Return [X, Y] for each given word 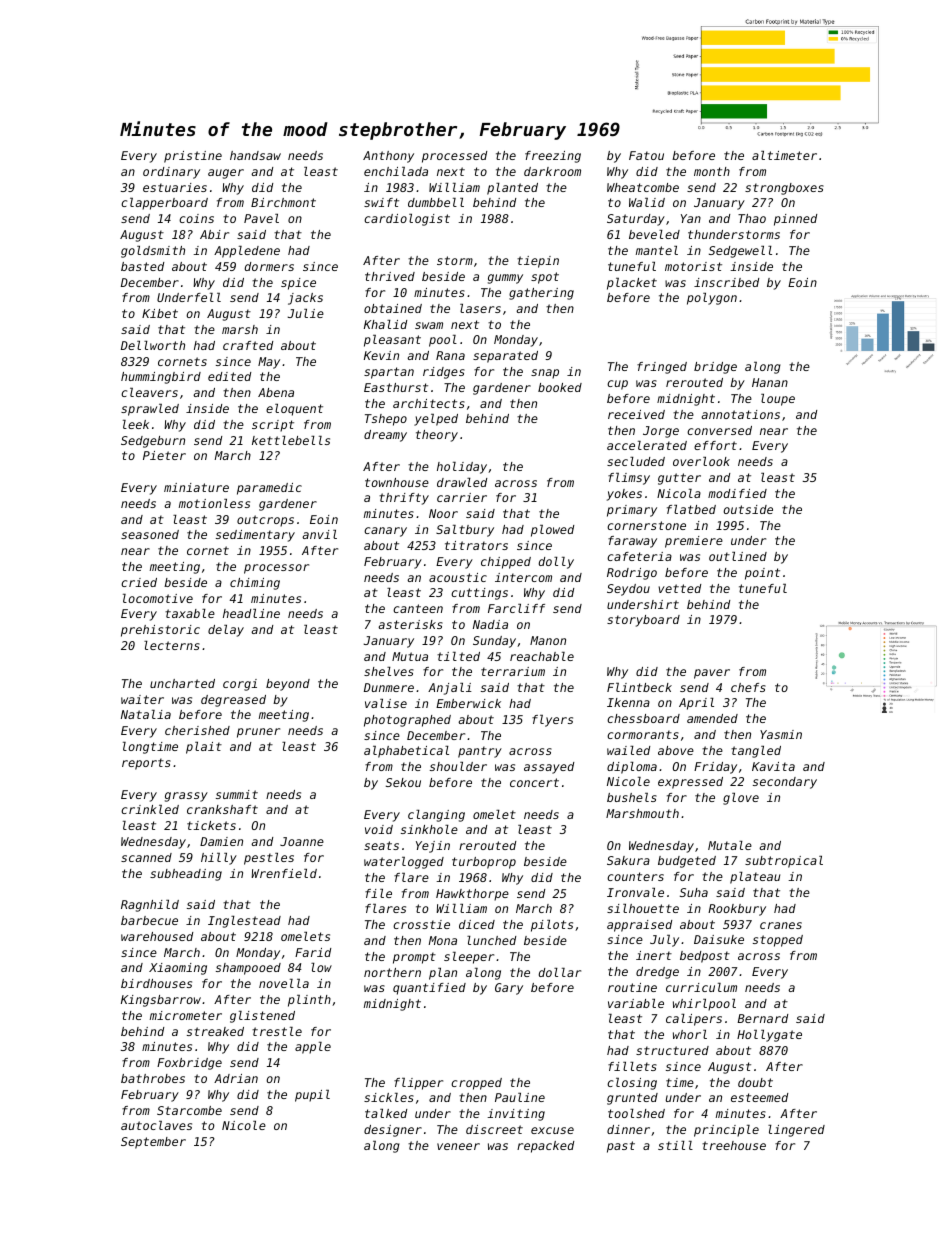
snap [545, 374]
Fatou [646, 155]
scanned [146, 857]
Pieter [164, 455]
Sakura [628, 860]
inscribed [726, 282]
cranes [781, 925]
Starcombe [189, 1110]
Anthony [388, 157]
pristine [193, 157]
